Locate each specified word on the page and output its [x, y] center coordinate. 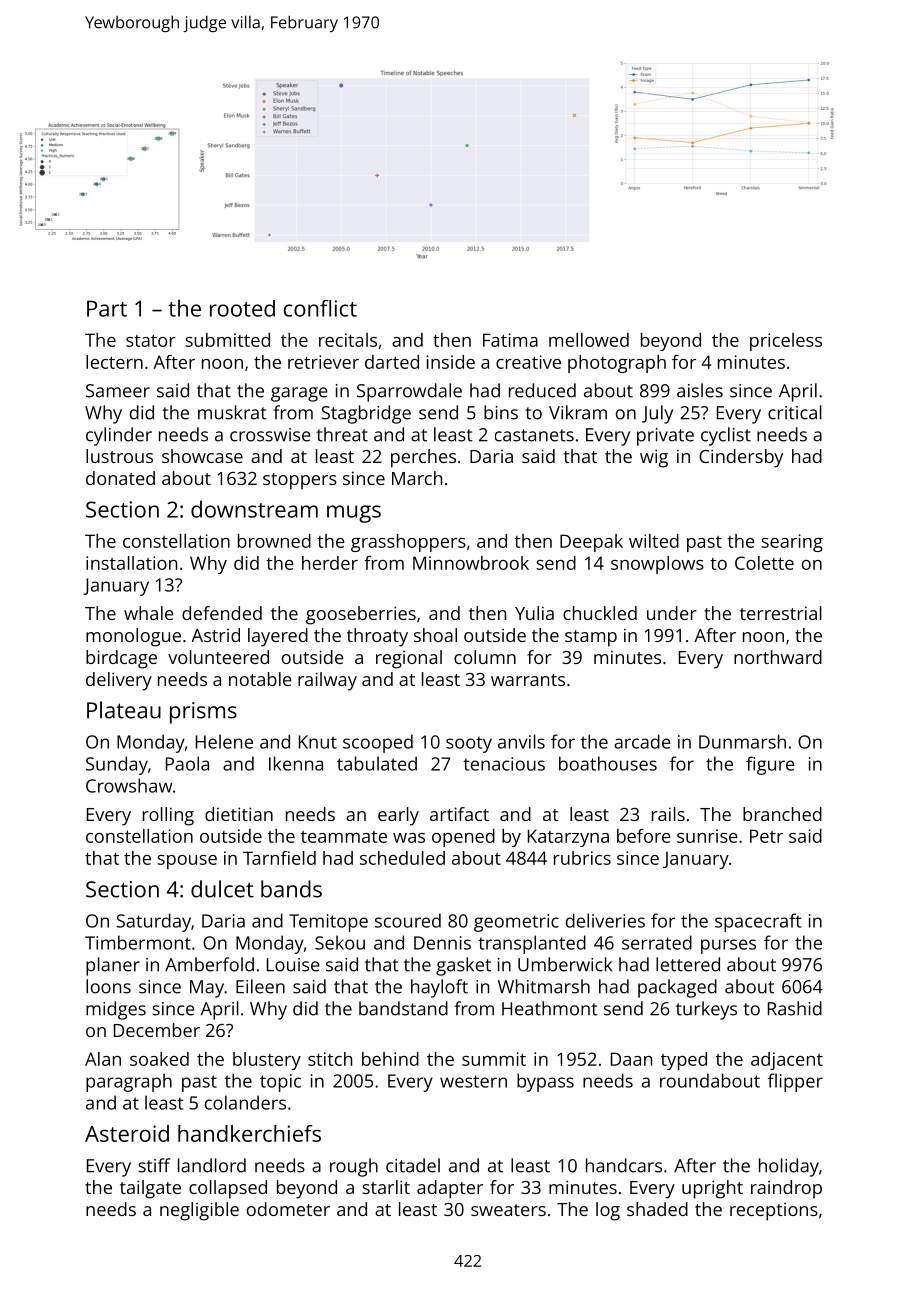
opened [463, 838]
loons [108, 986]
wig [654, 458]
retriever [323, 362]
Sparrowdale [409, 392]
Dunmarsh [742, 741]
